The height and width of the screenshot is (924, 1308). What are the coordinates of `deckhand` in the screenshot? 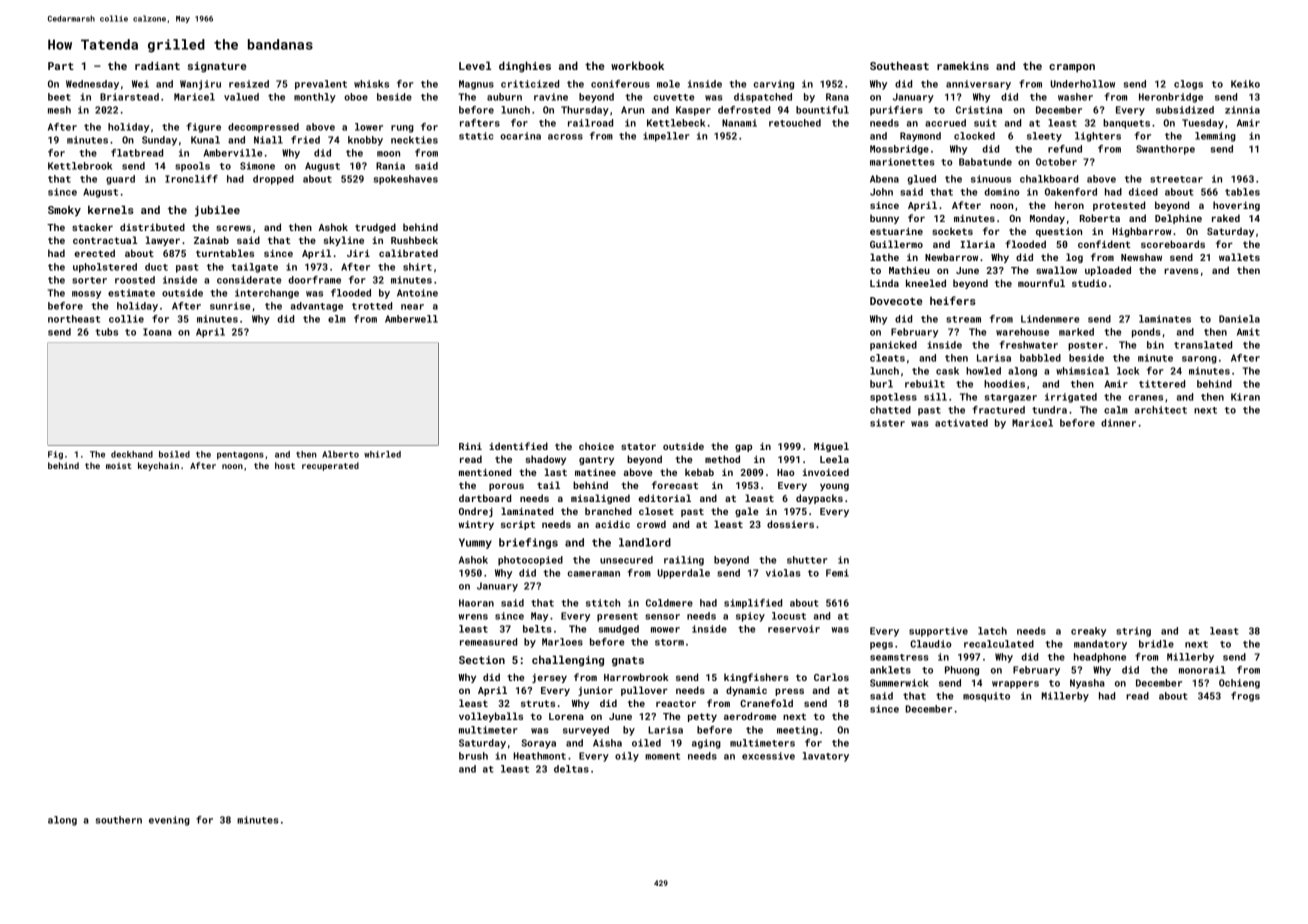 It's located at (132, 454).
